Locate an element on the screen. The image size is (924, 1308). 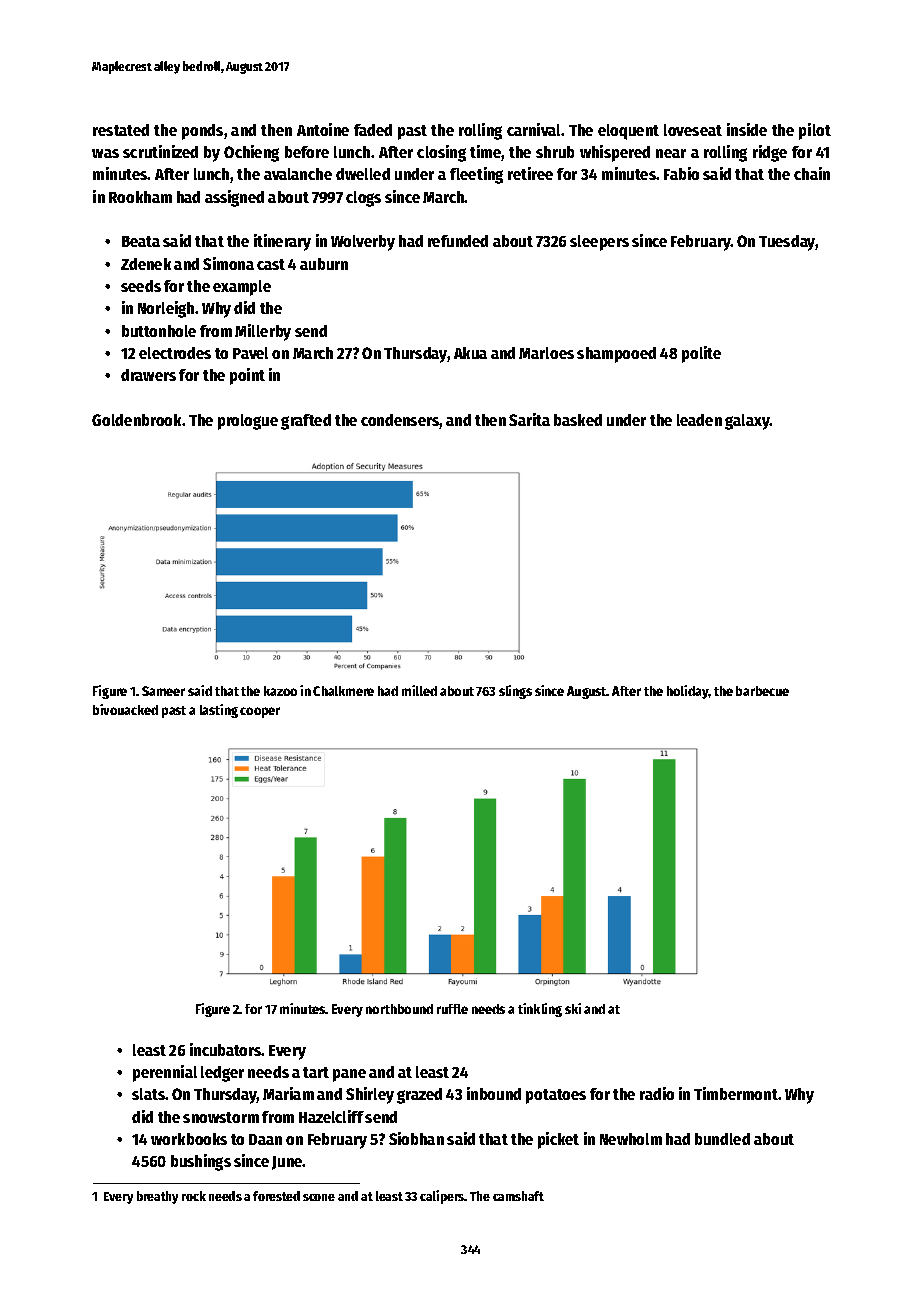
ski is located at coordinates (573, 1008).
